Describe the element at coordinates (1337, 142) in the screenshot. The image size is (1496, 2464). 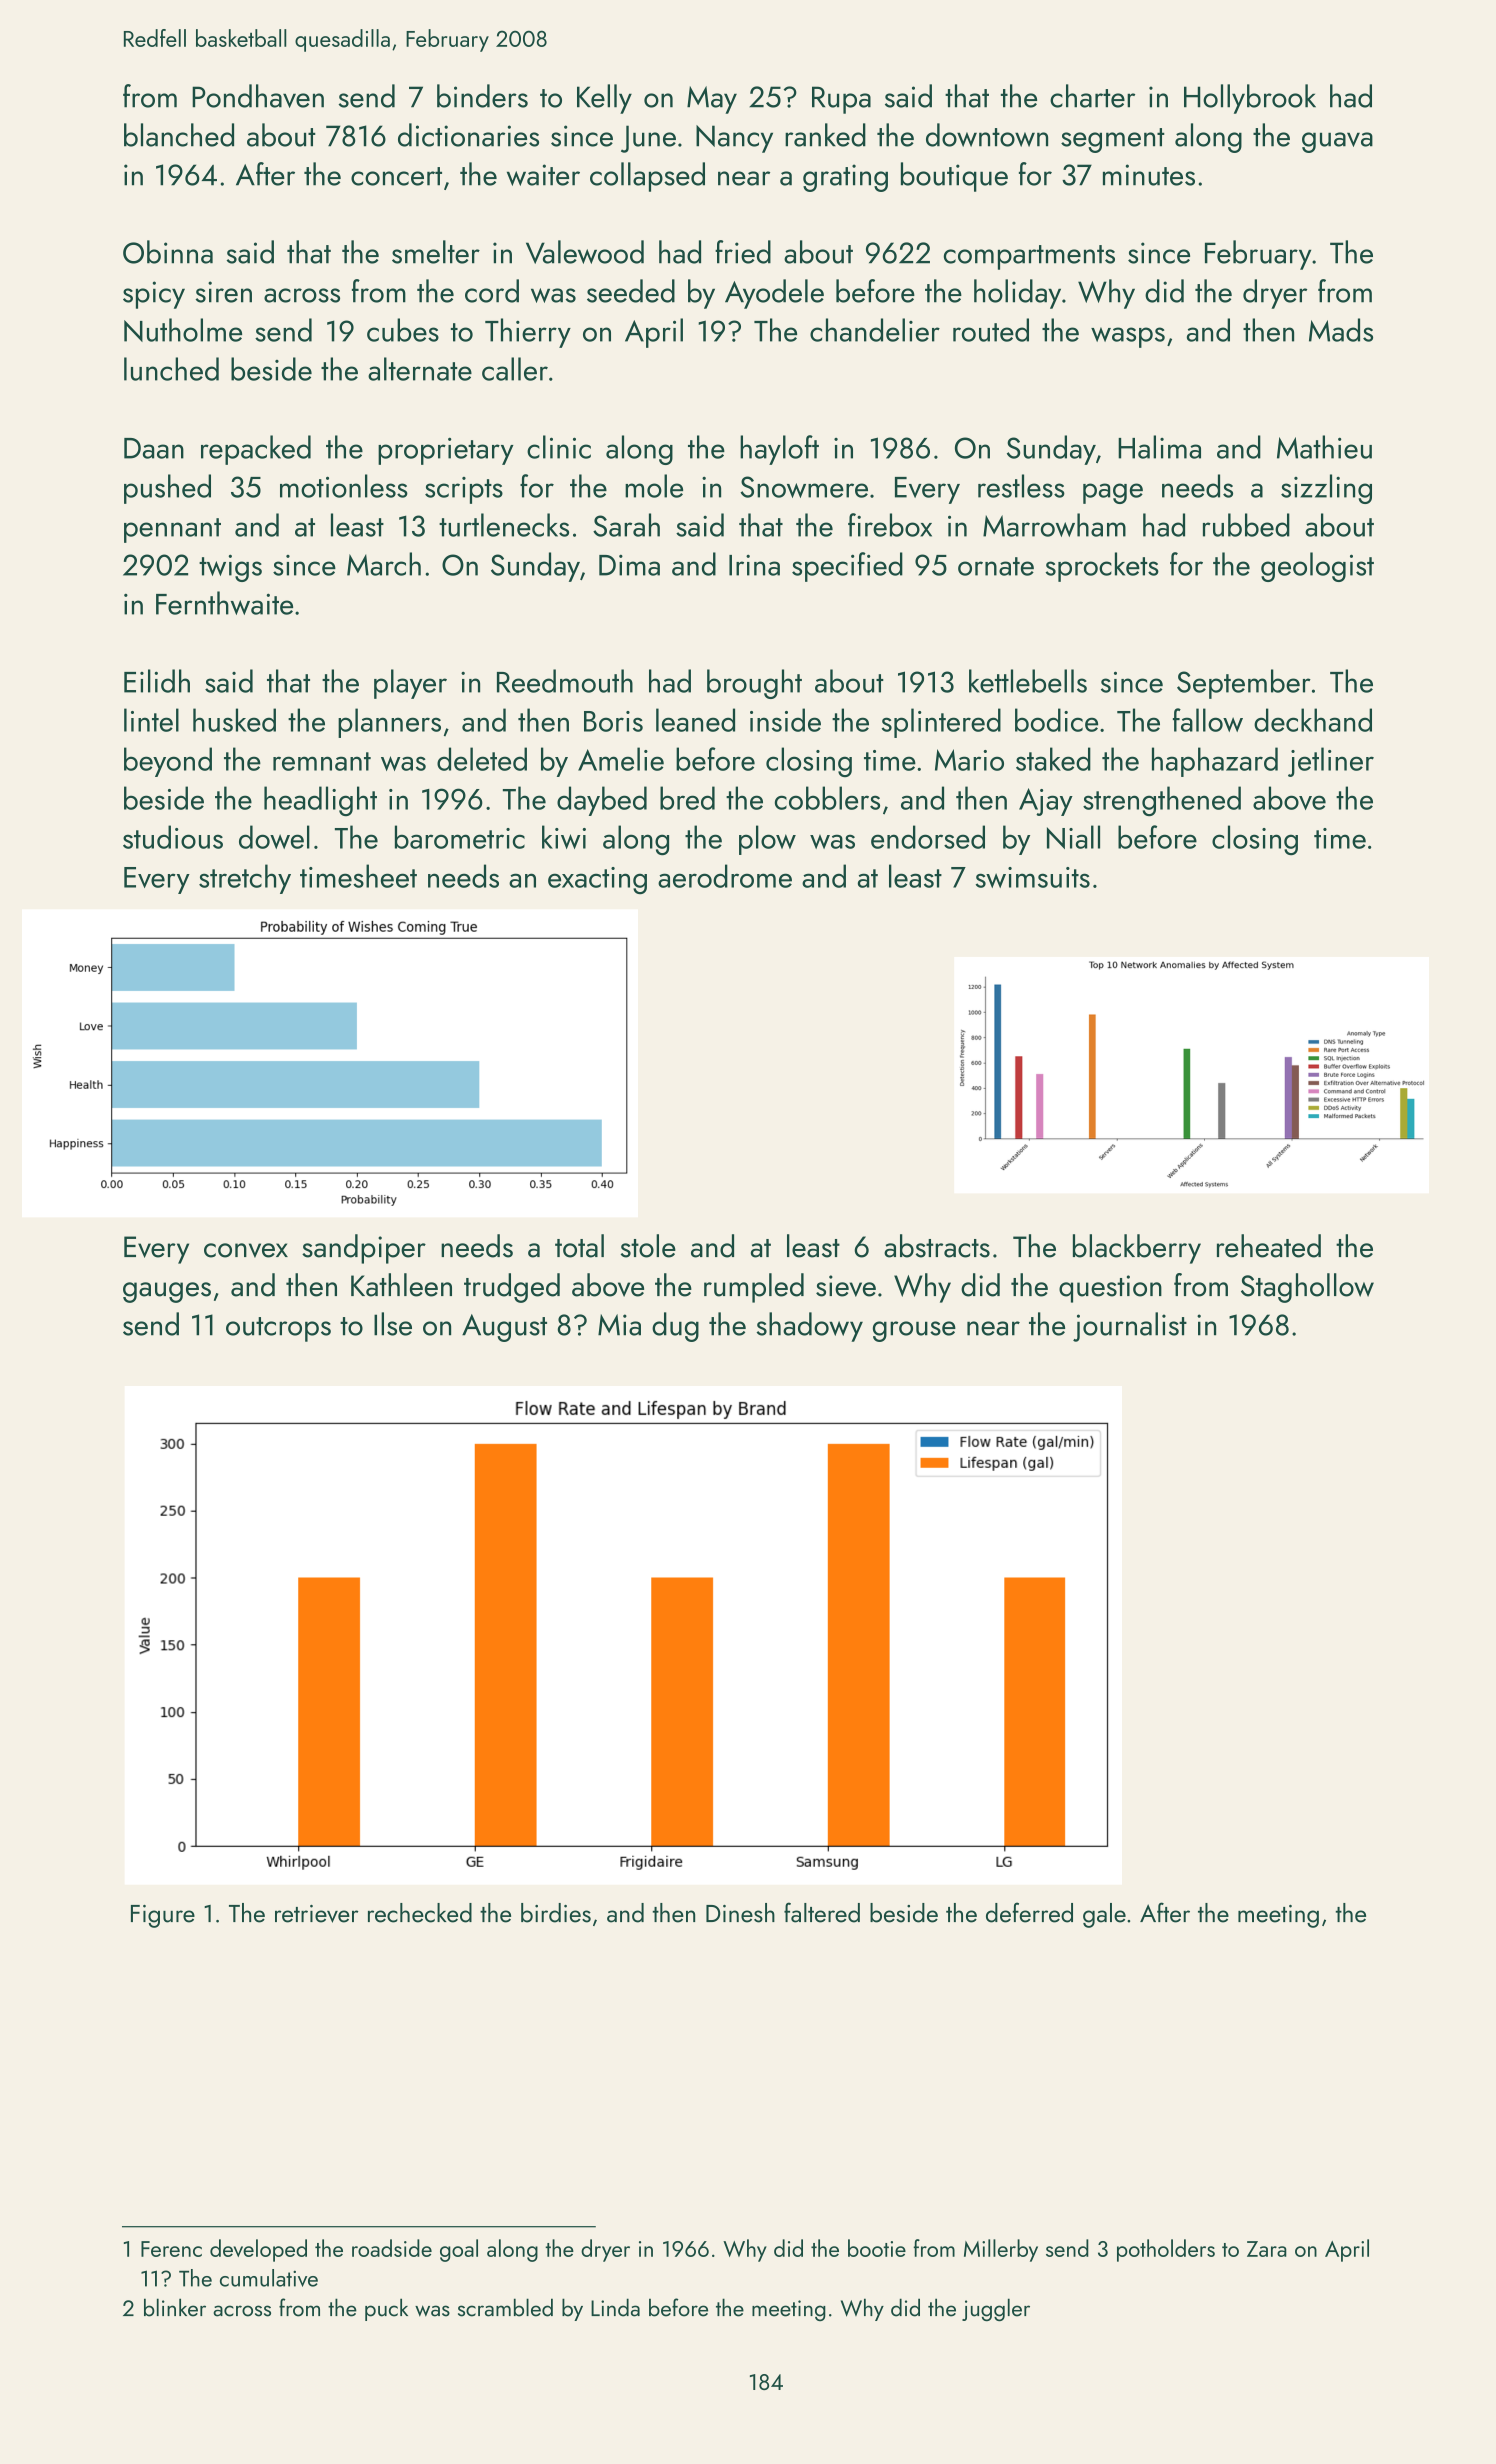
I see `guava` at that location.
